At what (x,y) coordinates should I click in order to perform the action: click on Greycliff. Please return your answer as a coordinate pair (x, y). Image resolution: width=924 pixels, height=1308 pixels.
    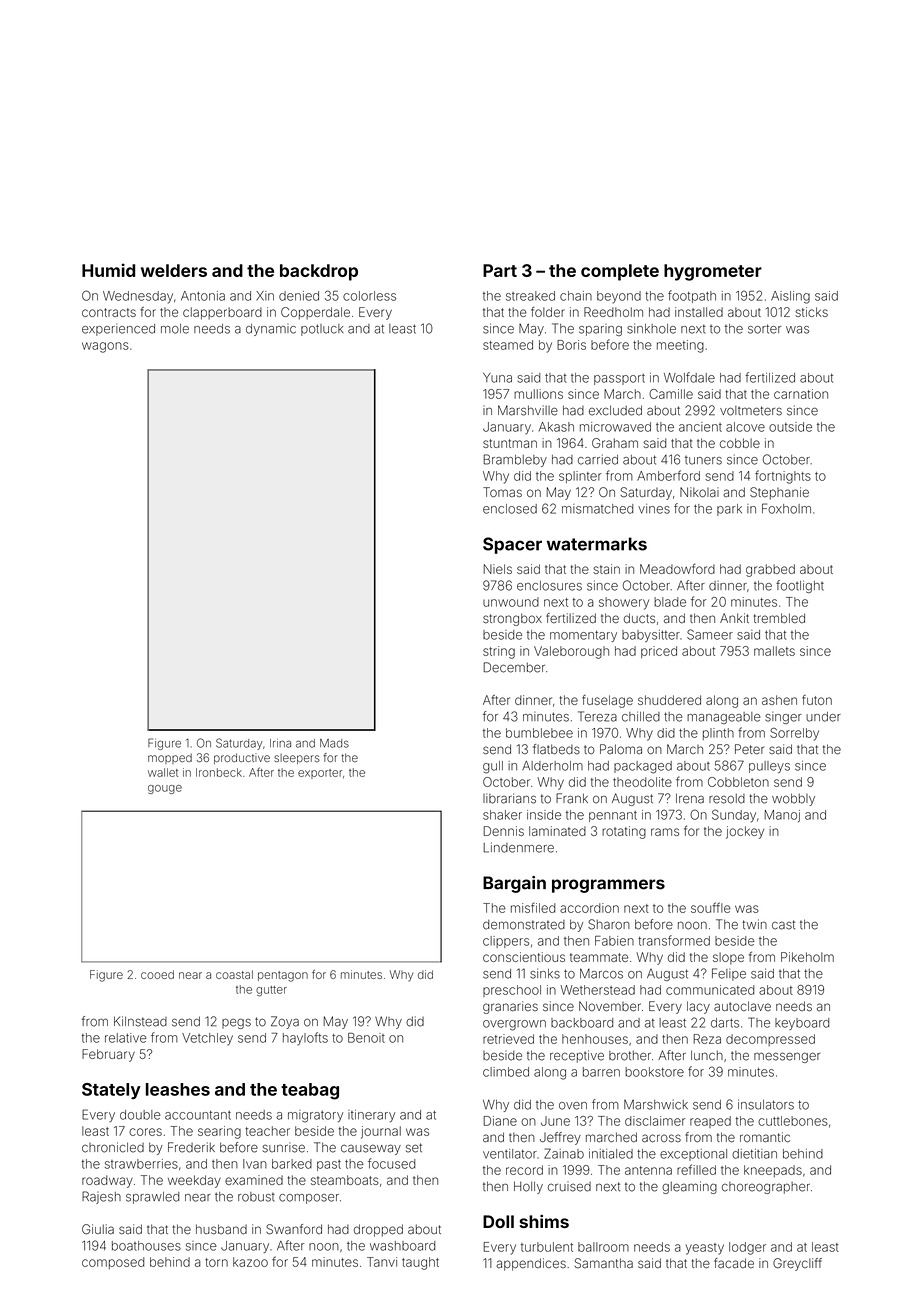
    Looking at the image, I should click on (797, 1264).
